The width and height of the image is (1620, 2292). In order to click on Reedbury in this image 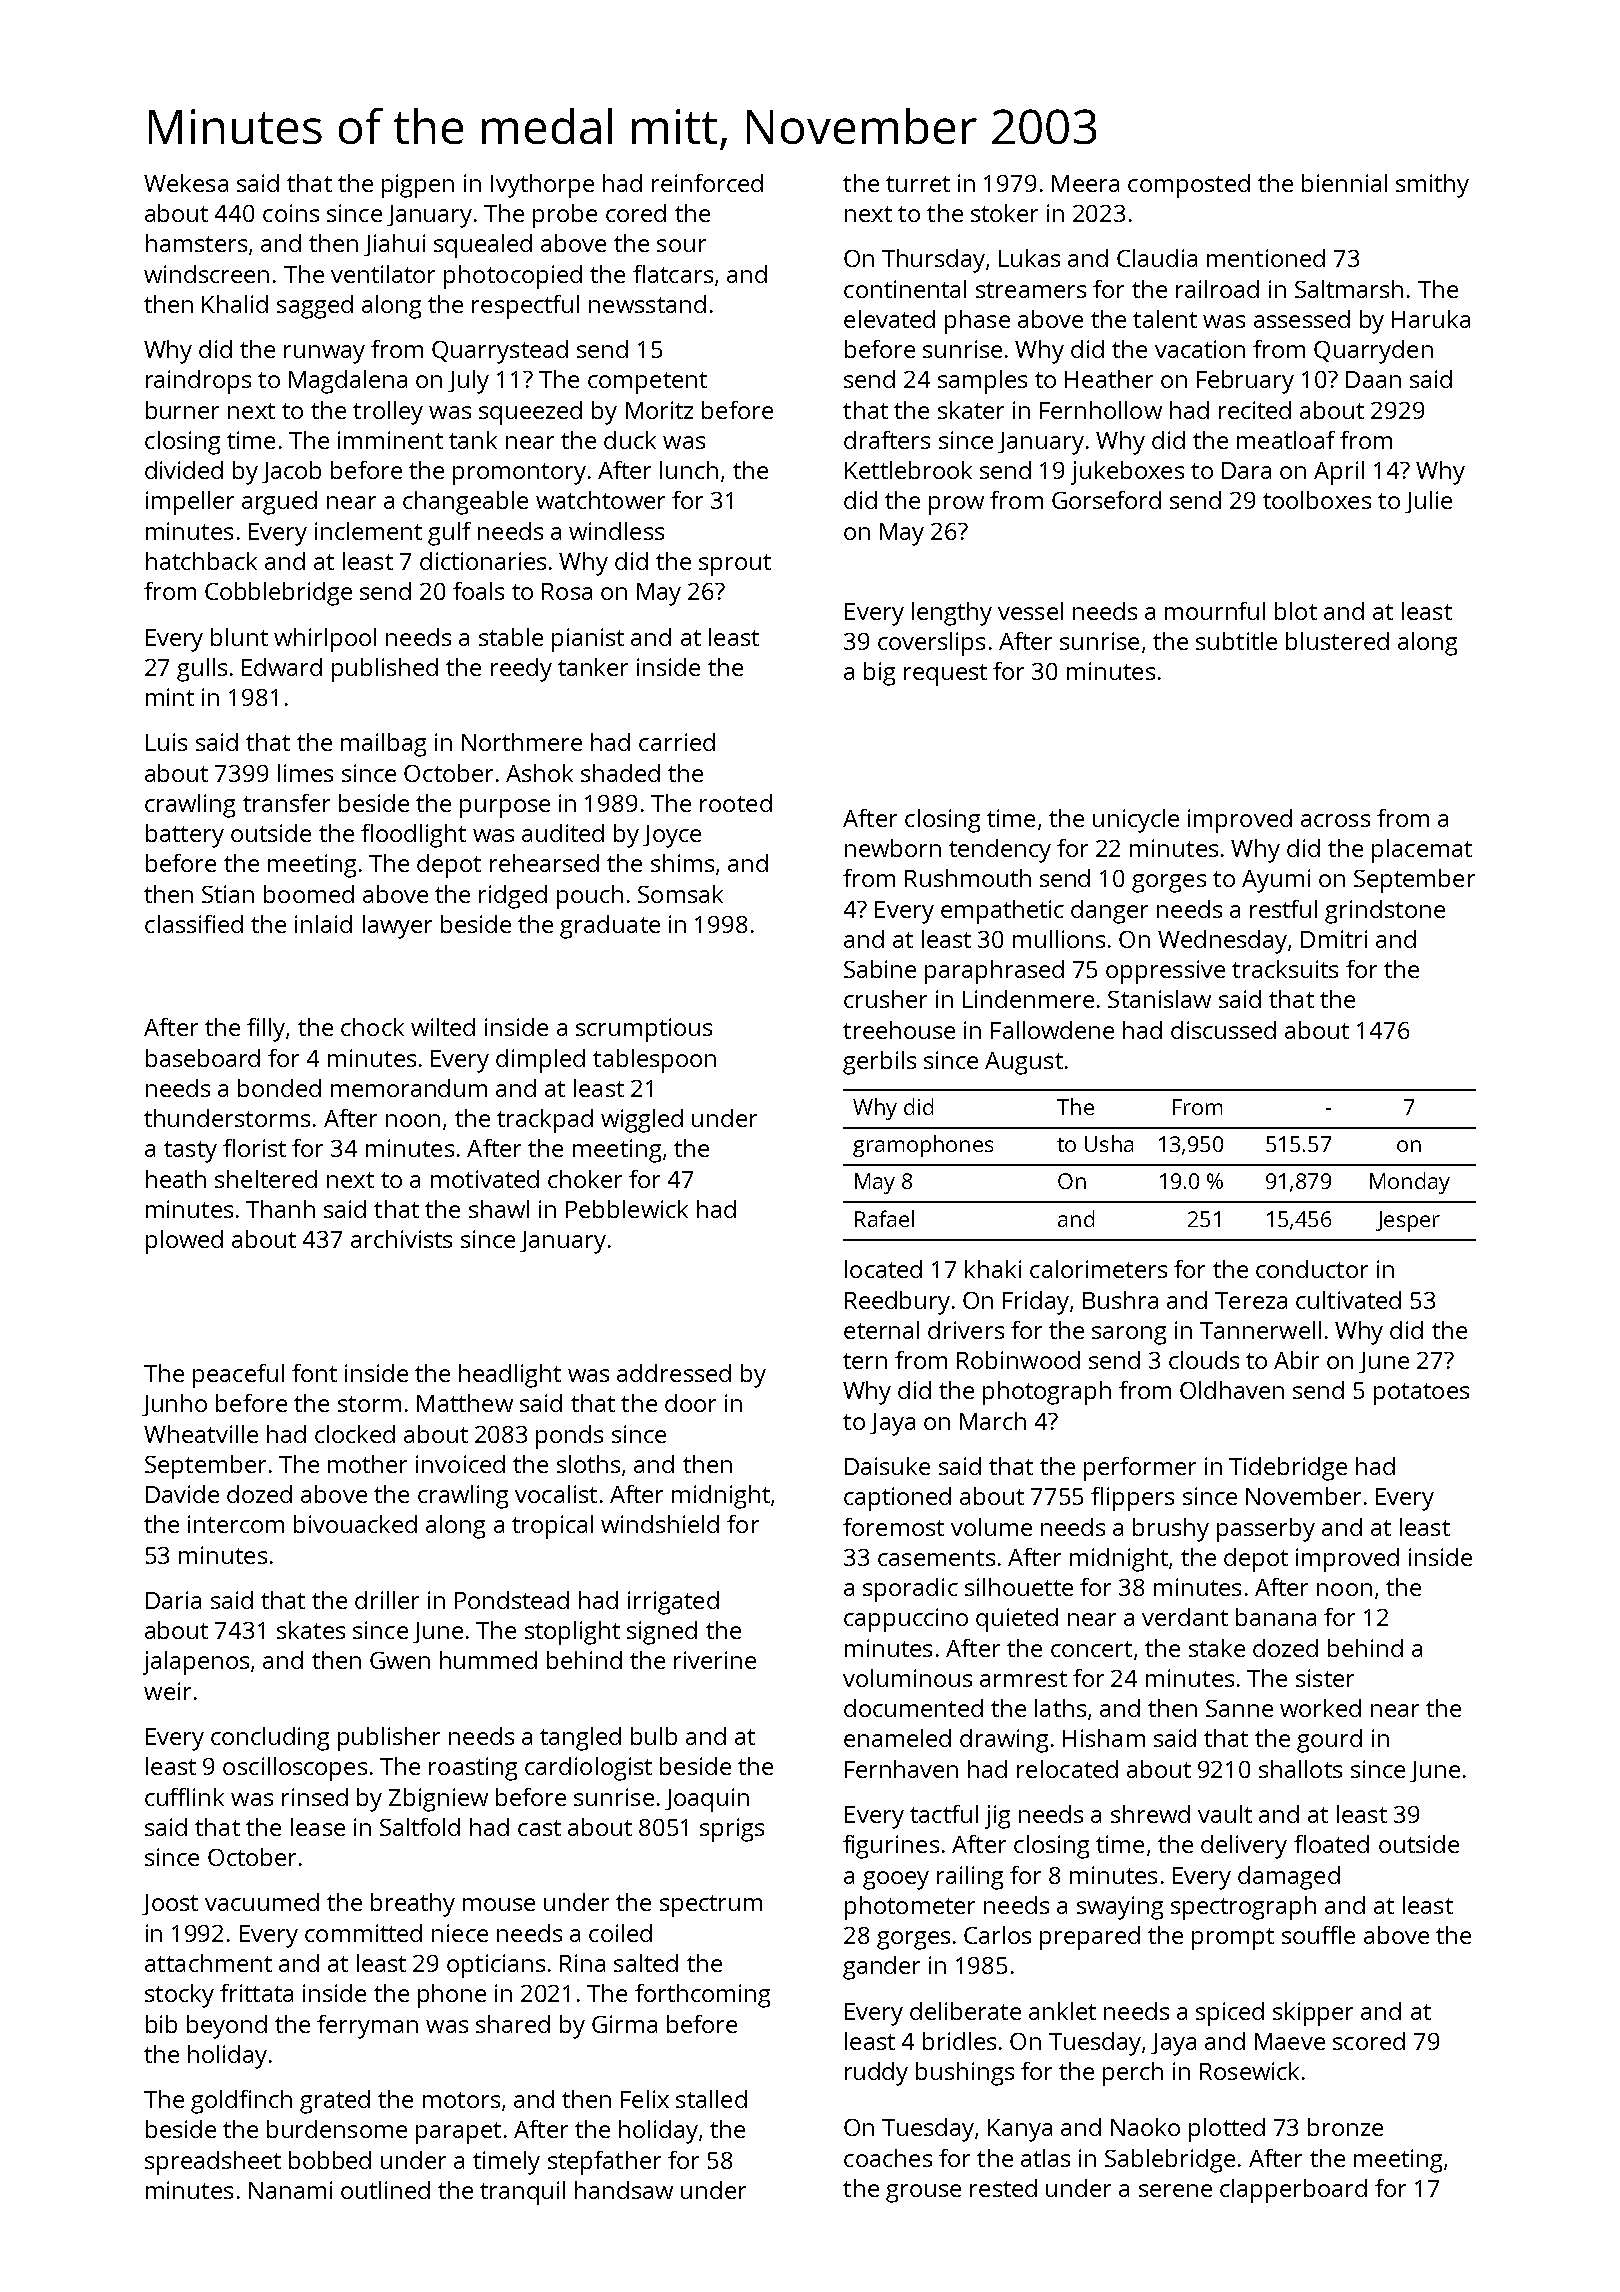, I will do `click(897, 1303)`.
